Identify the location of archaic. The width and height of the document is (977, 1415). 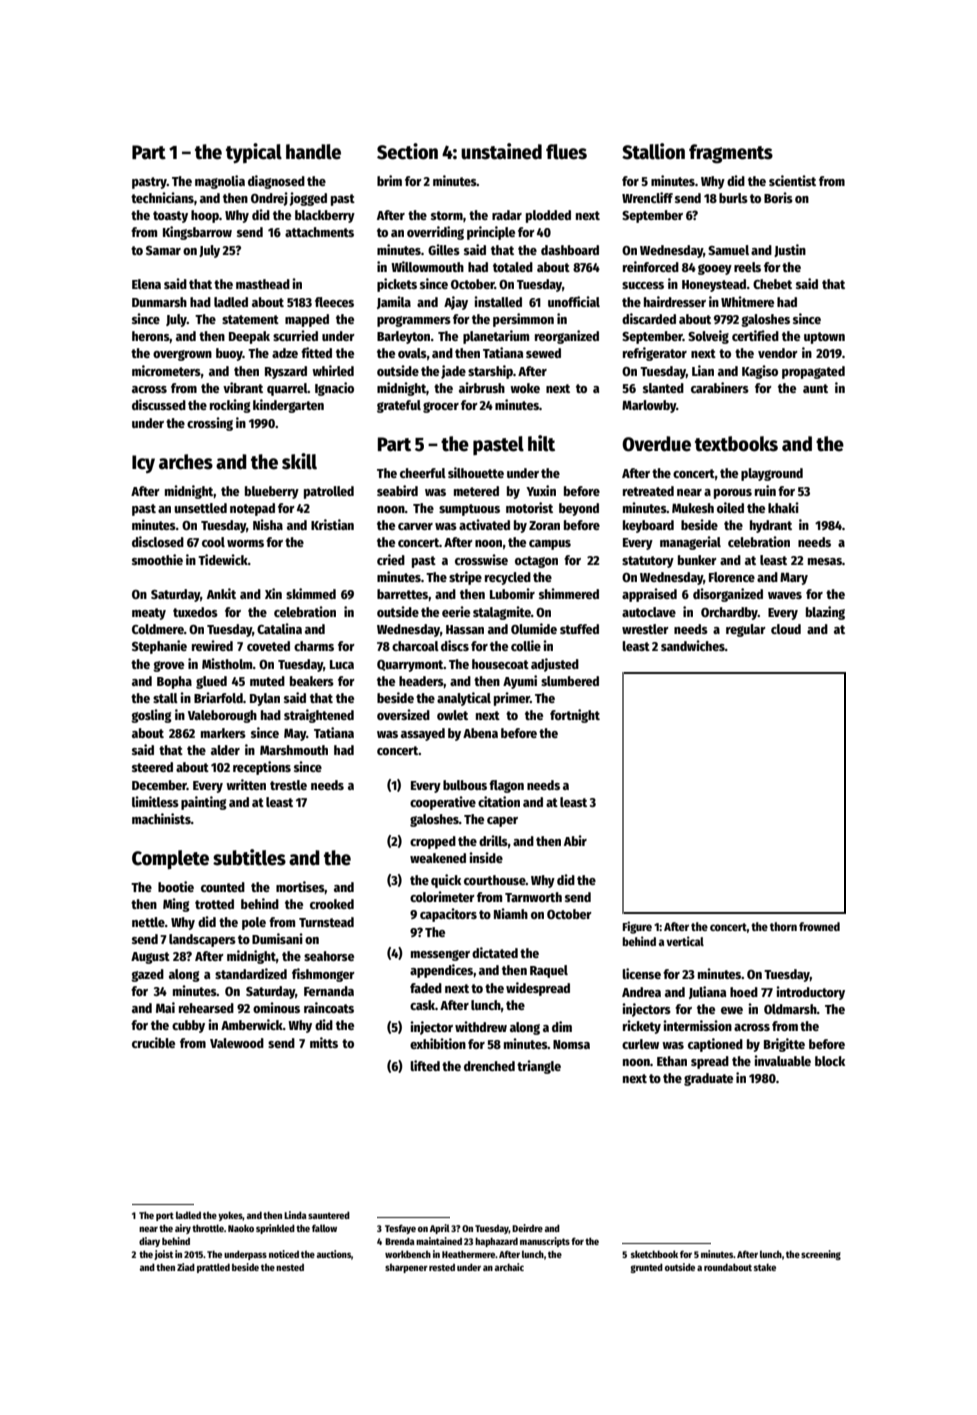
(509, 1267).
